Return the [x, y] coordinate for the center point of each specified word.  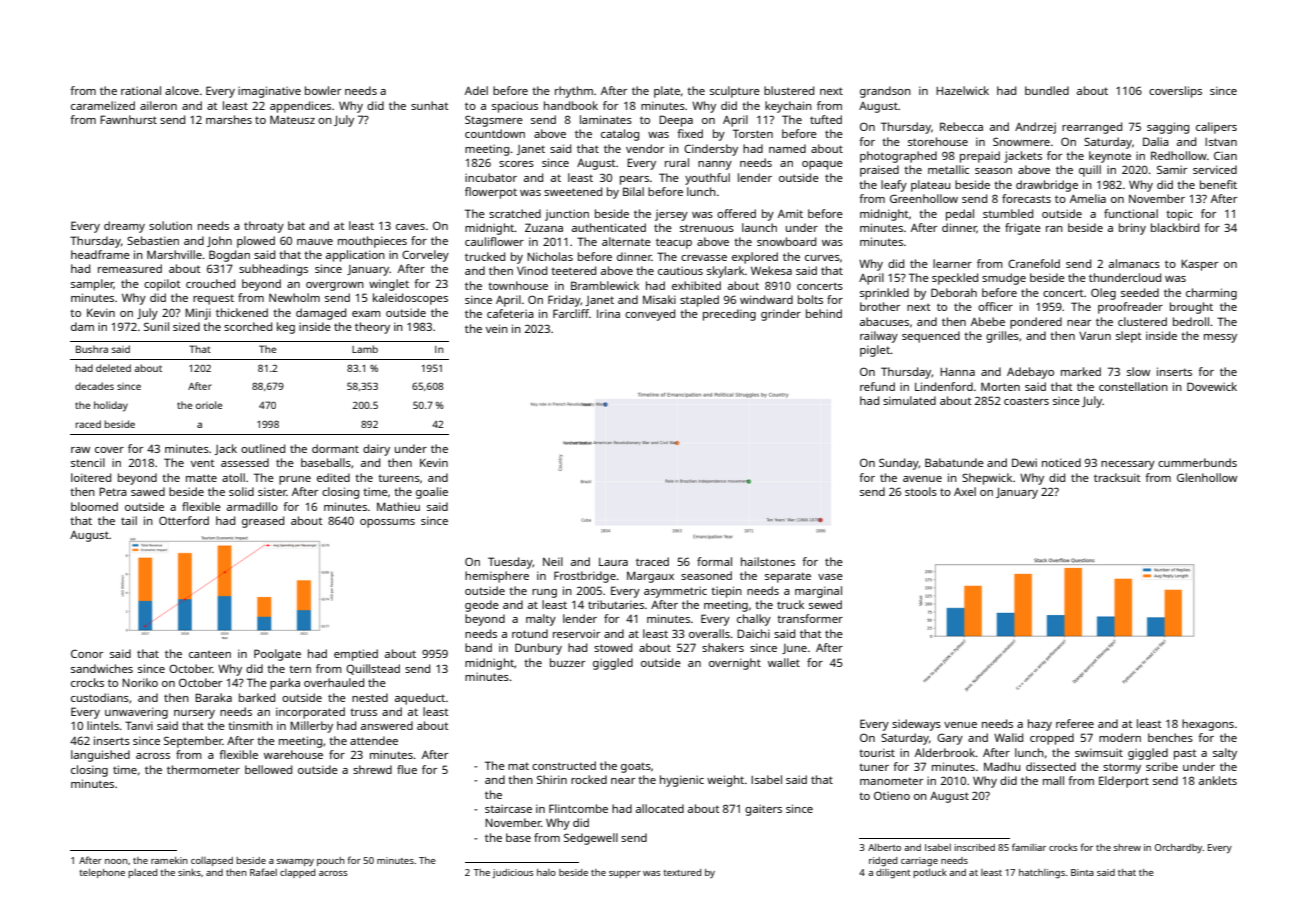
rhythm [574, 92]
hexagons [1208, 725]
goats [636, 767]
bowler [323, 90]
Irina [608, 313]
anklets [1218, 780]
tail [129, 520]
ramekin [169, 860]
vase [830, 577]
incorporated [310, 713]
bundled [1047, 90]
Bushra [92, 349]
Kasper [1199, 265]
